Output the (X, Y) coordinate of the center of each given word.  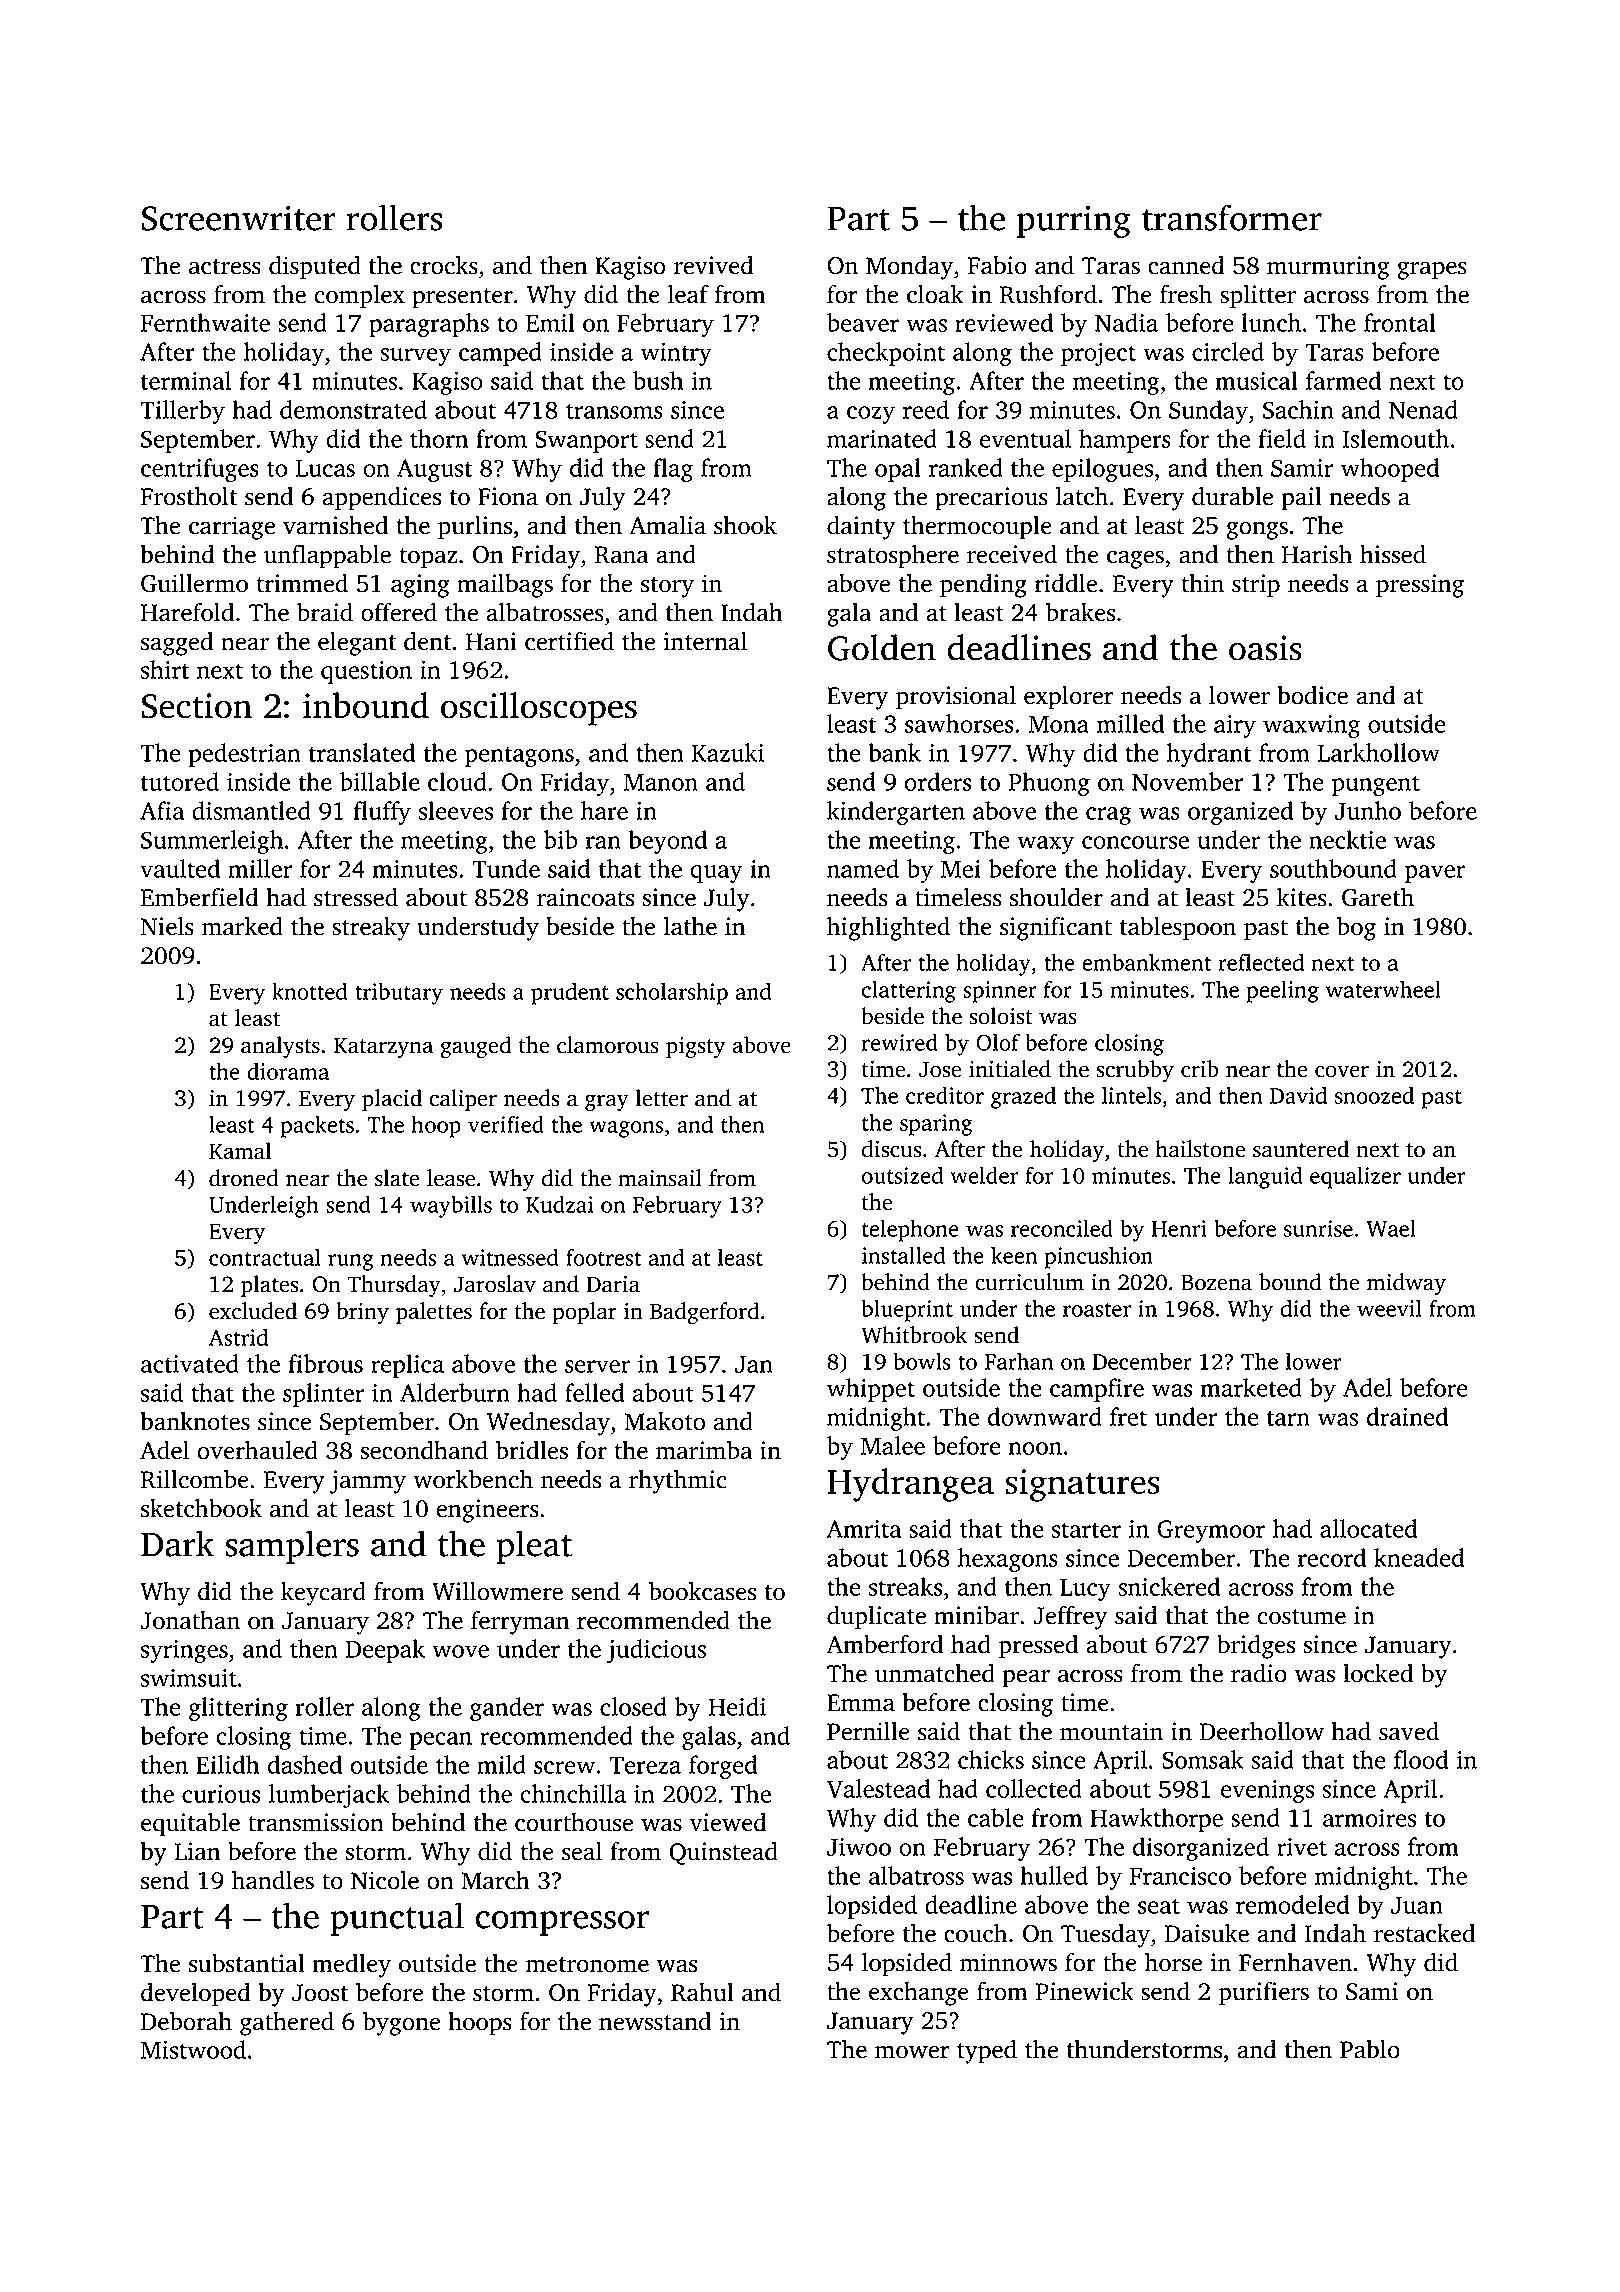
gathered (287, 2024)
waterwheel (1383, 989)
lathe (690, 926)
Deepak (385, 1651)
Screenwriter (238, 218)
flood (1421, 1759)
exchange (919, 1994)
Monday (909, 268)
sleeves (456, 810)
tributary (399, 993)
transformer (1232, 217)
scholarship (672, 993)
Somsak (1203, 1759)
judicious (656, 1651)
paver (1435, 874)
